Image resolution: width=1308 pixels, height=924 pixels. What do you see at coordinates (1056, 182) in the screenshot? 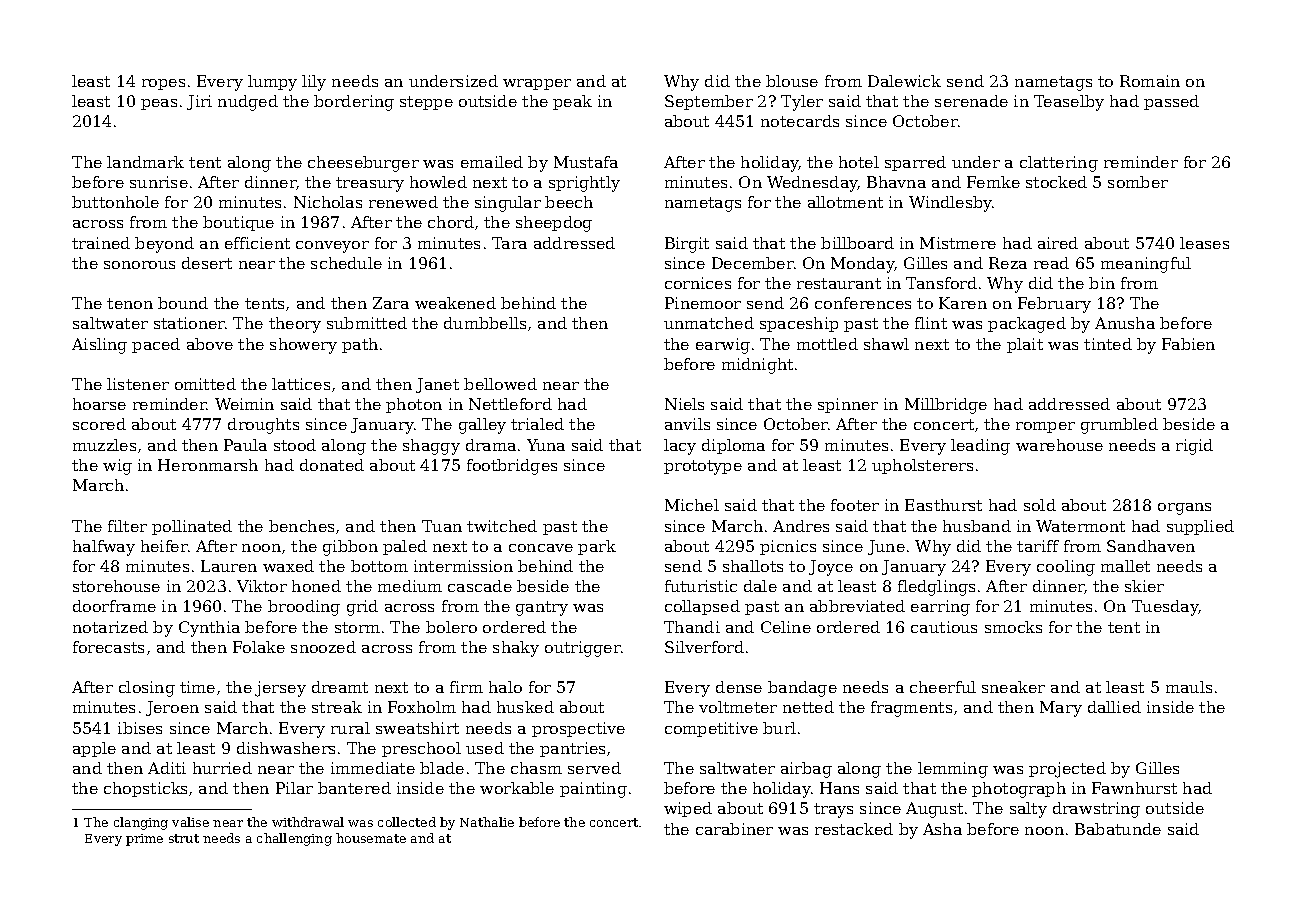
I see `stocked` at bounding box center [1056, 182].
